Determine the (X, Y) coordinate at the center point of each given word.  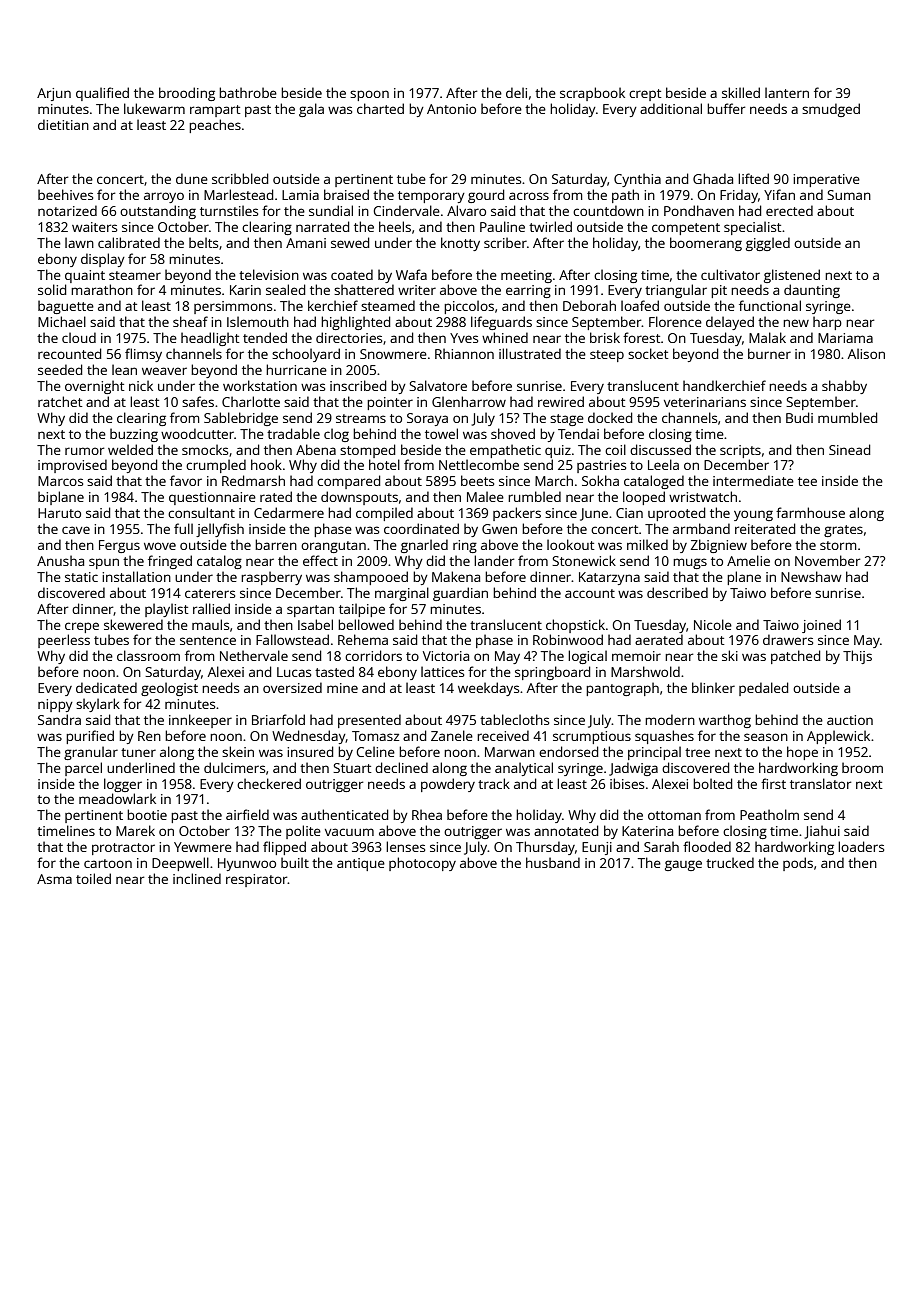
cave (76, 530)
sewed (350, 242)
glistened (792, 276)
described (677, 592)
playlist (167, 610)
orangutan (333, 547)
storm (838, 545)
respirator (257, 880)
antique (361, 864)
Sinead (849, 449)
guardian (460, 594)
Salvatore (438, 385)
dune (192, 178)
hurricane (296, 369)
